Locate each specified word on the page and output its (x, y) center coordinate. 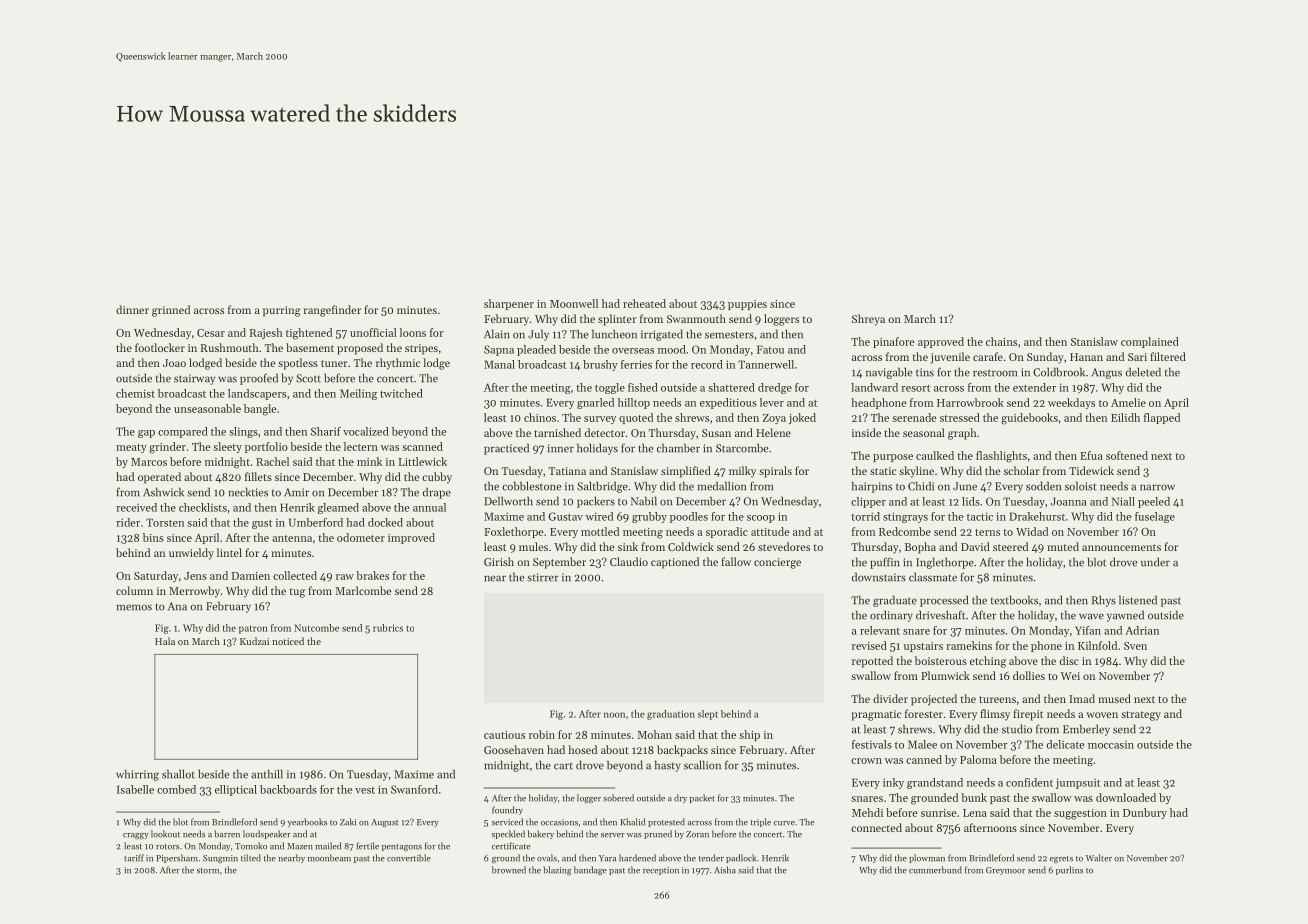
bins (153, 537)
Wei (1070, 676)
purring (282, 311)
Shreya (868, 320)
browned (509, 870)
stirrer (543, 577)
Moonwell (574, 303)
